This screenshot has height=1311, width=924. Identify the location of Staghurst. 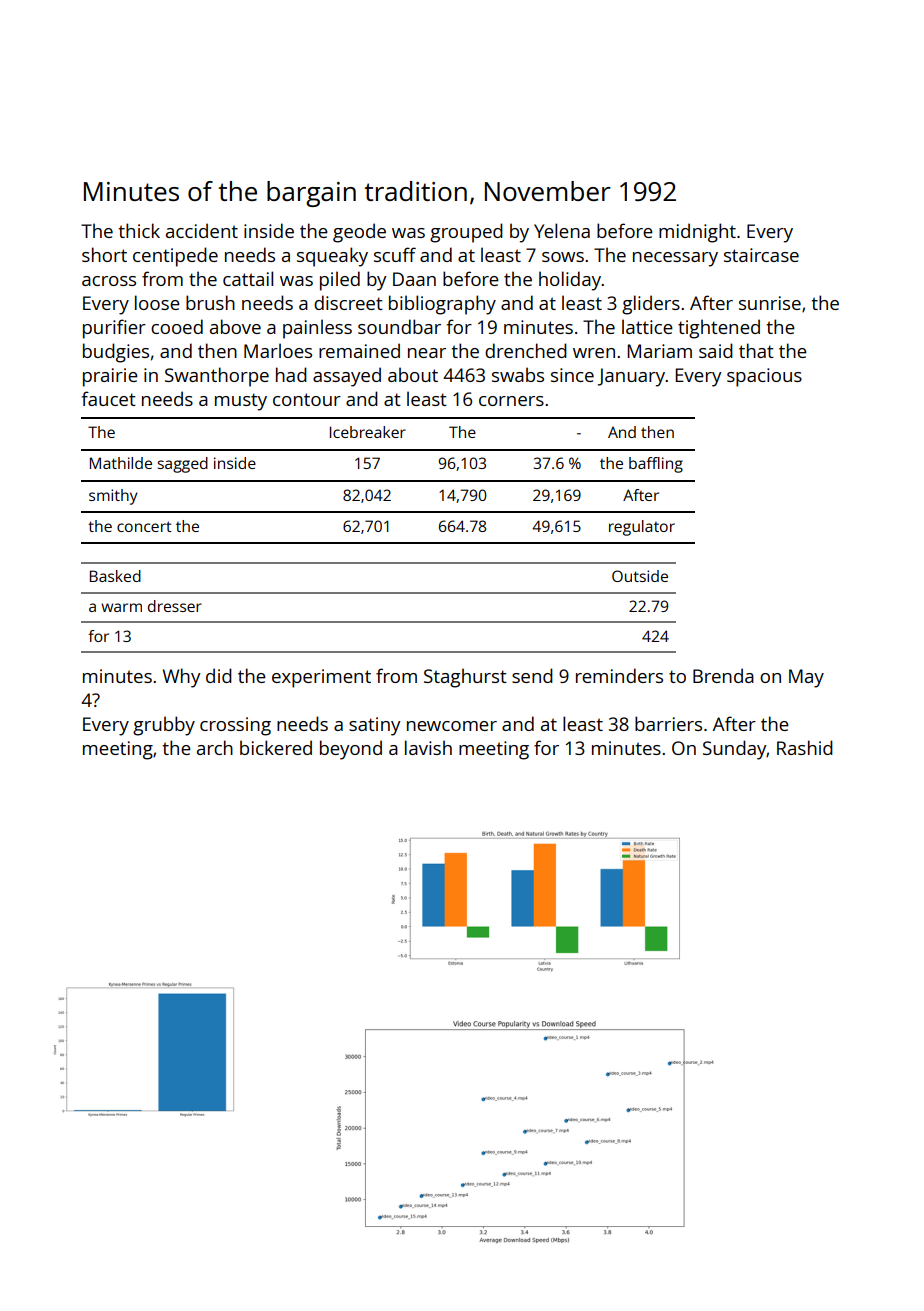
(465, 678).
